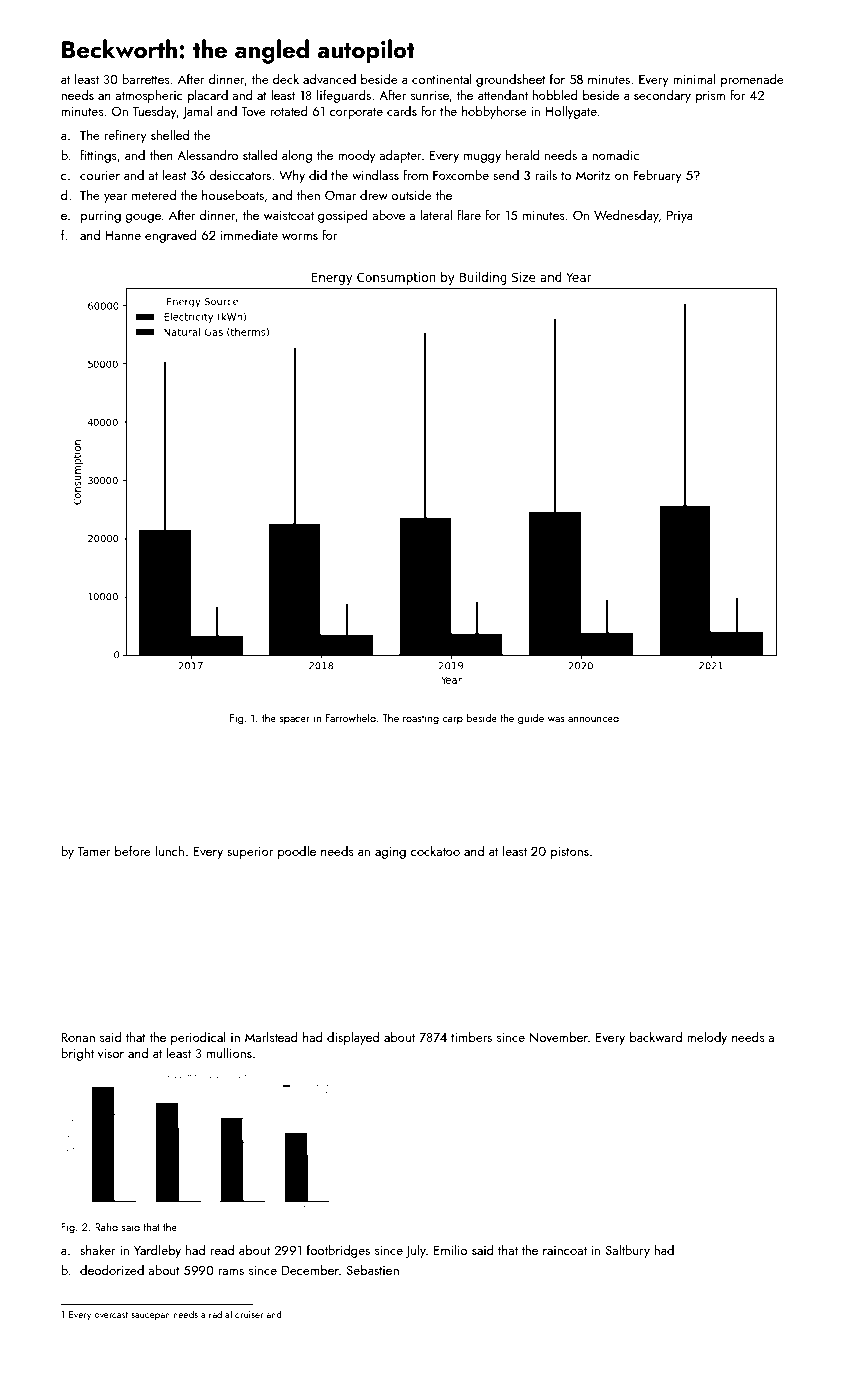 Image resolution: width=849 pixels, height=1400 pixels. What do you see at coordinates (154, 195) in the screenshot?
I see `metered` at bounding box center [154, 195].
